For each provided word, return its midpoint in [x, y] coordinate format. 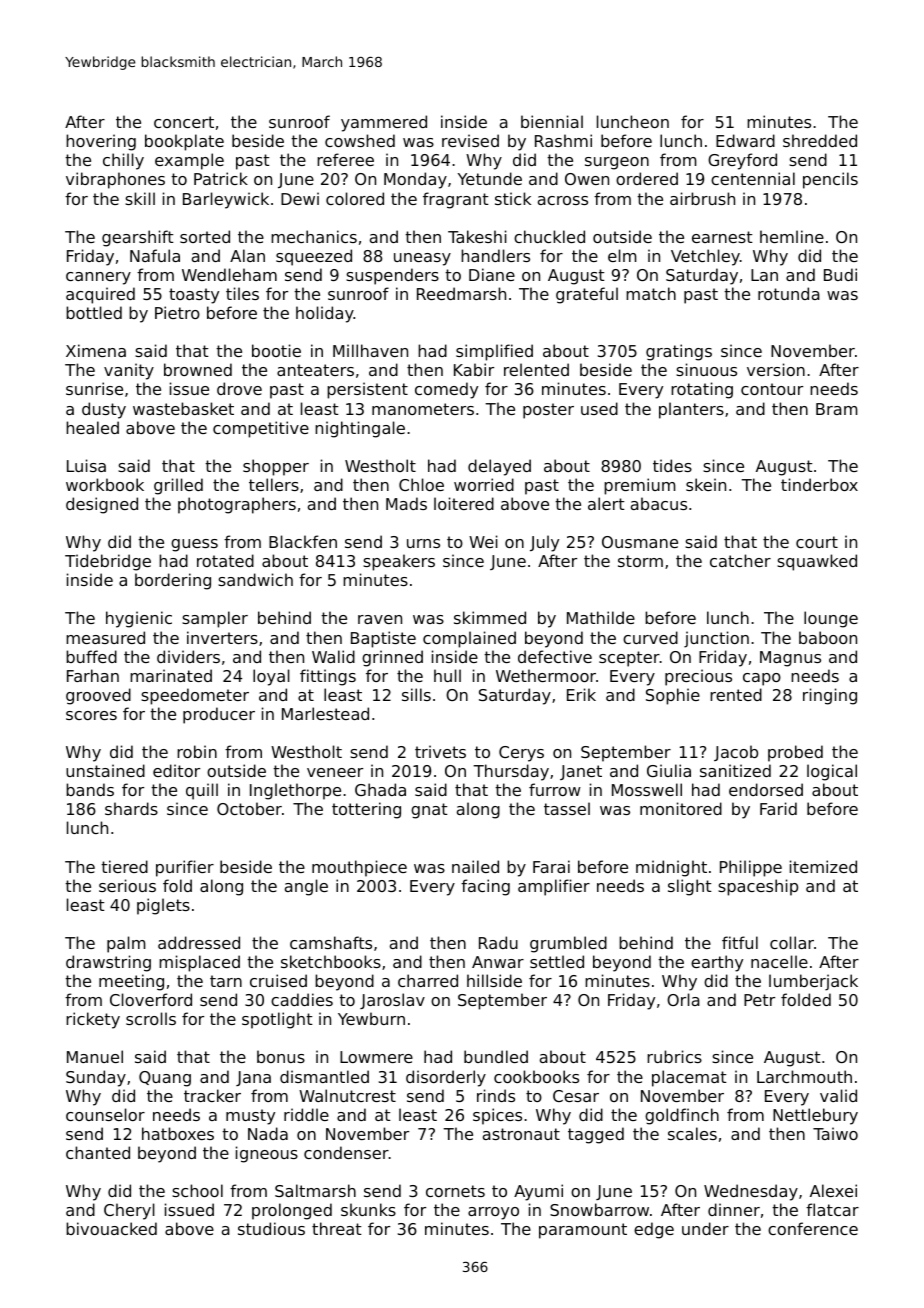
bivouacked [111, 1228]
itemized [823, 866]
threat [337, 1228]
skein [706, 484]
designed [102, 505]
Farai [551, 866]
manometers [423, 409]
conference [813, 1228]
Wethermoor [546, 675]
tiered [124, 866]
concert [184, 122]
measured [105, 637]
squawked [817, 562]
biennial [552, 121]
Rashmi [563, 140]
